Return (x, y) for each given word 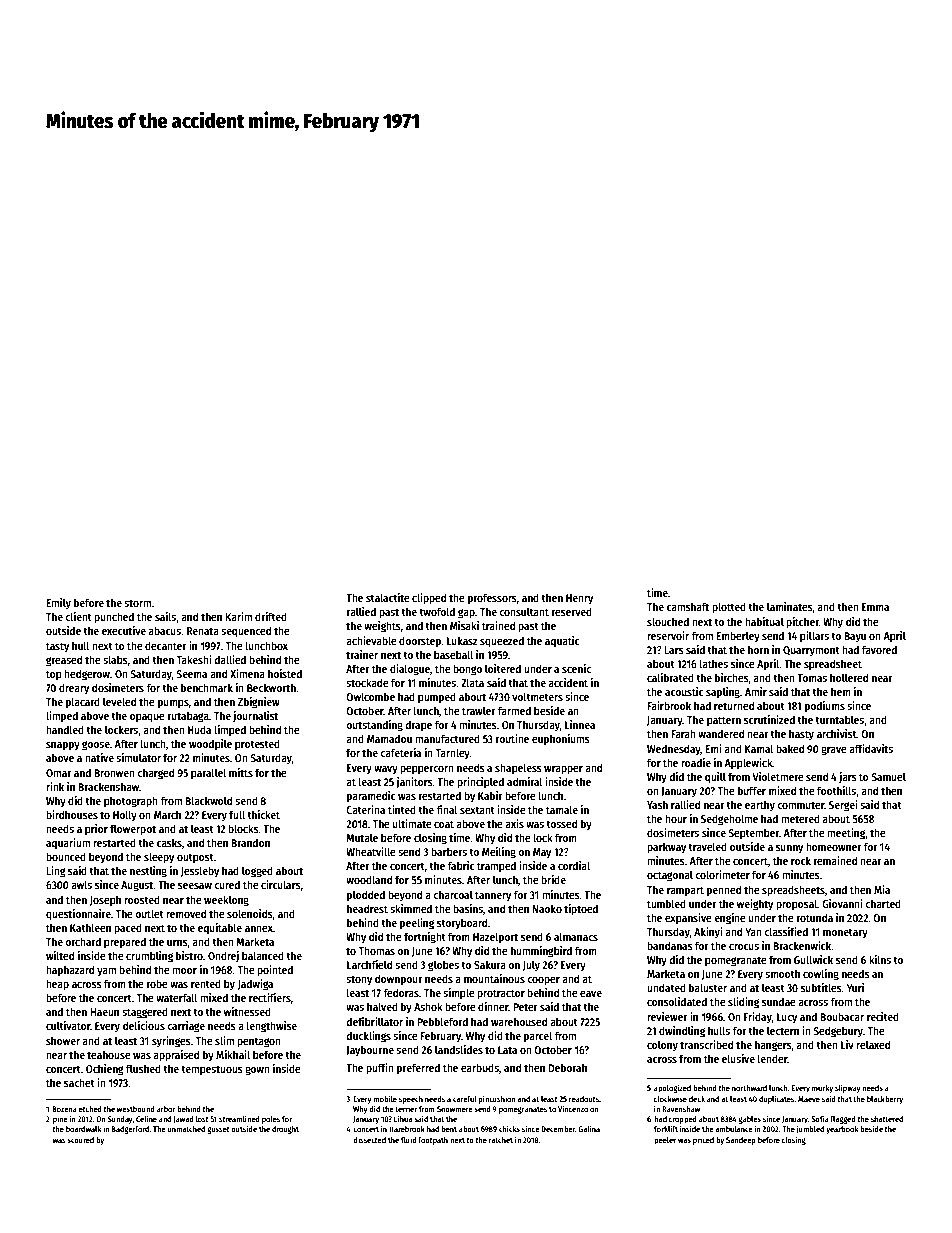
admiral (524, 781)
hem (841, 691)
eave (591, 994)
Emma (875, 607)
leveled (119, 701)
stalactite (388, 597)
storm (137, 603)
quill (715, 778)
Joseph (105, 901)
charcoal (453, 894)
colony (662, 1046)
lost (202, 1119)
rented (206, 983)
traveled (707, 846)
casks (169, 842)
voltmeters (537, 696)
